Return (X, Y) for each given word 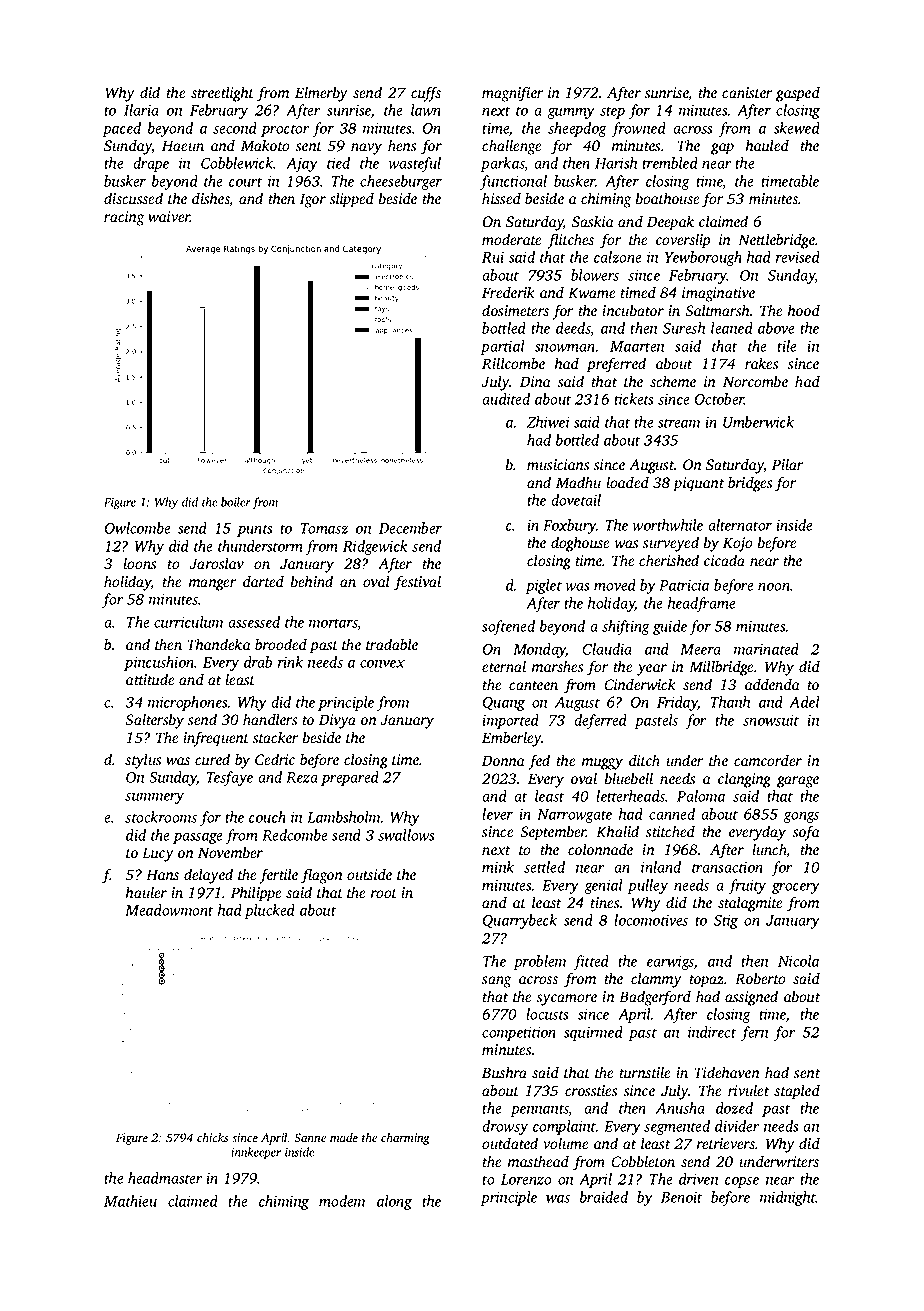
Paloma (701, 796)
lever (497, 814)
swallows (406, 835)
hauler (146, 892)
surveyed (671, 544)
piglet (543, 586)
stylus (143, 761)
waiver (169, 216)
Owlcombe (137, 528)
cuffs (426, 94)
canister (747, 93)
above (776, 328)
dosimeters (515, 310)
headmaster (165, 1178)
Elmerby (321, 94)
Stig (726, 922)
